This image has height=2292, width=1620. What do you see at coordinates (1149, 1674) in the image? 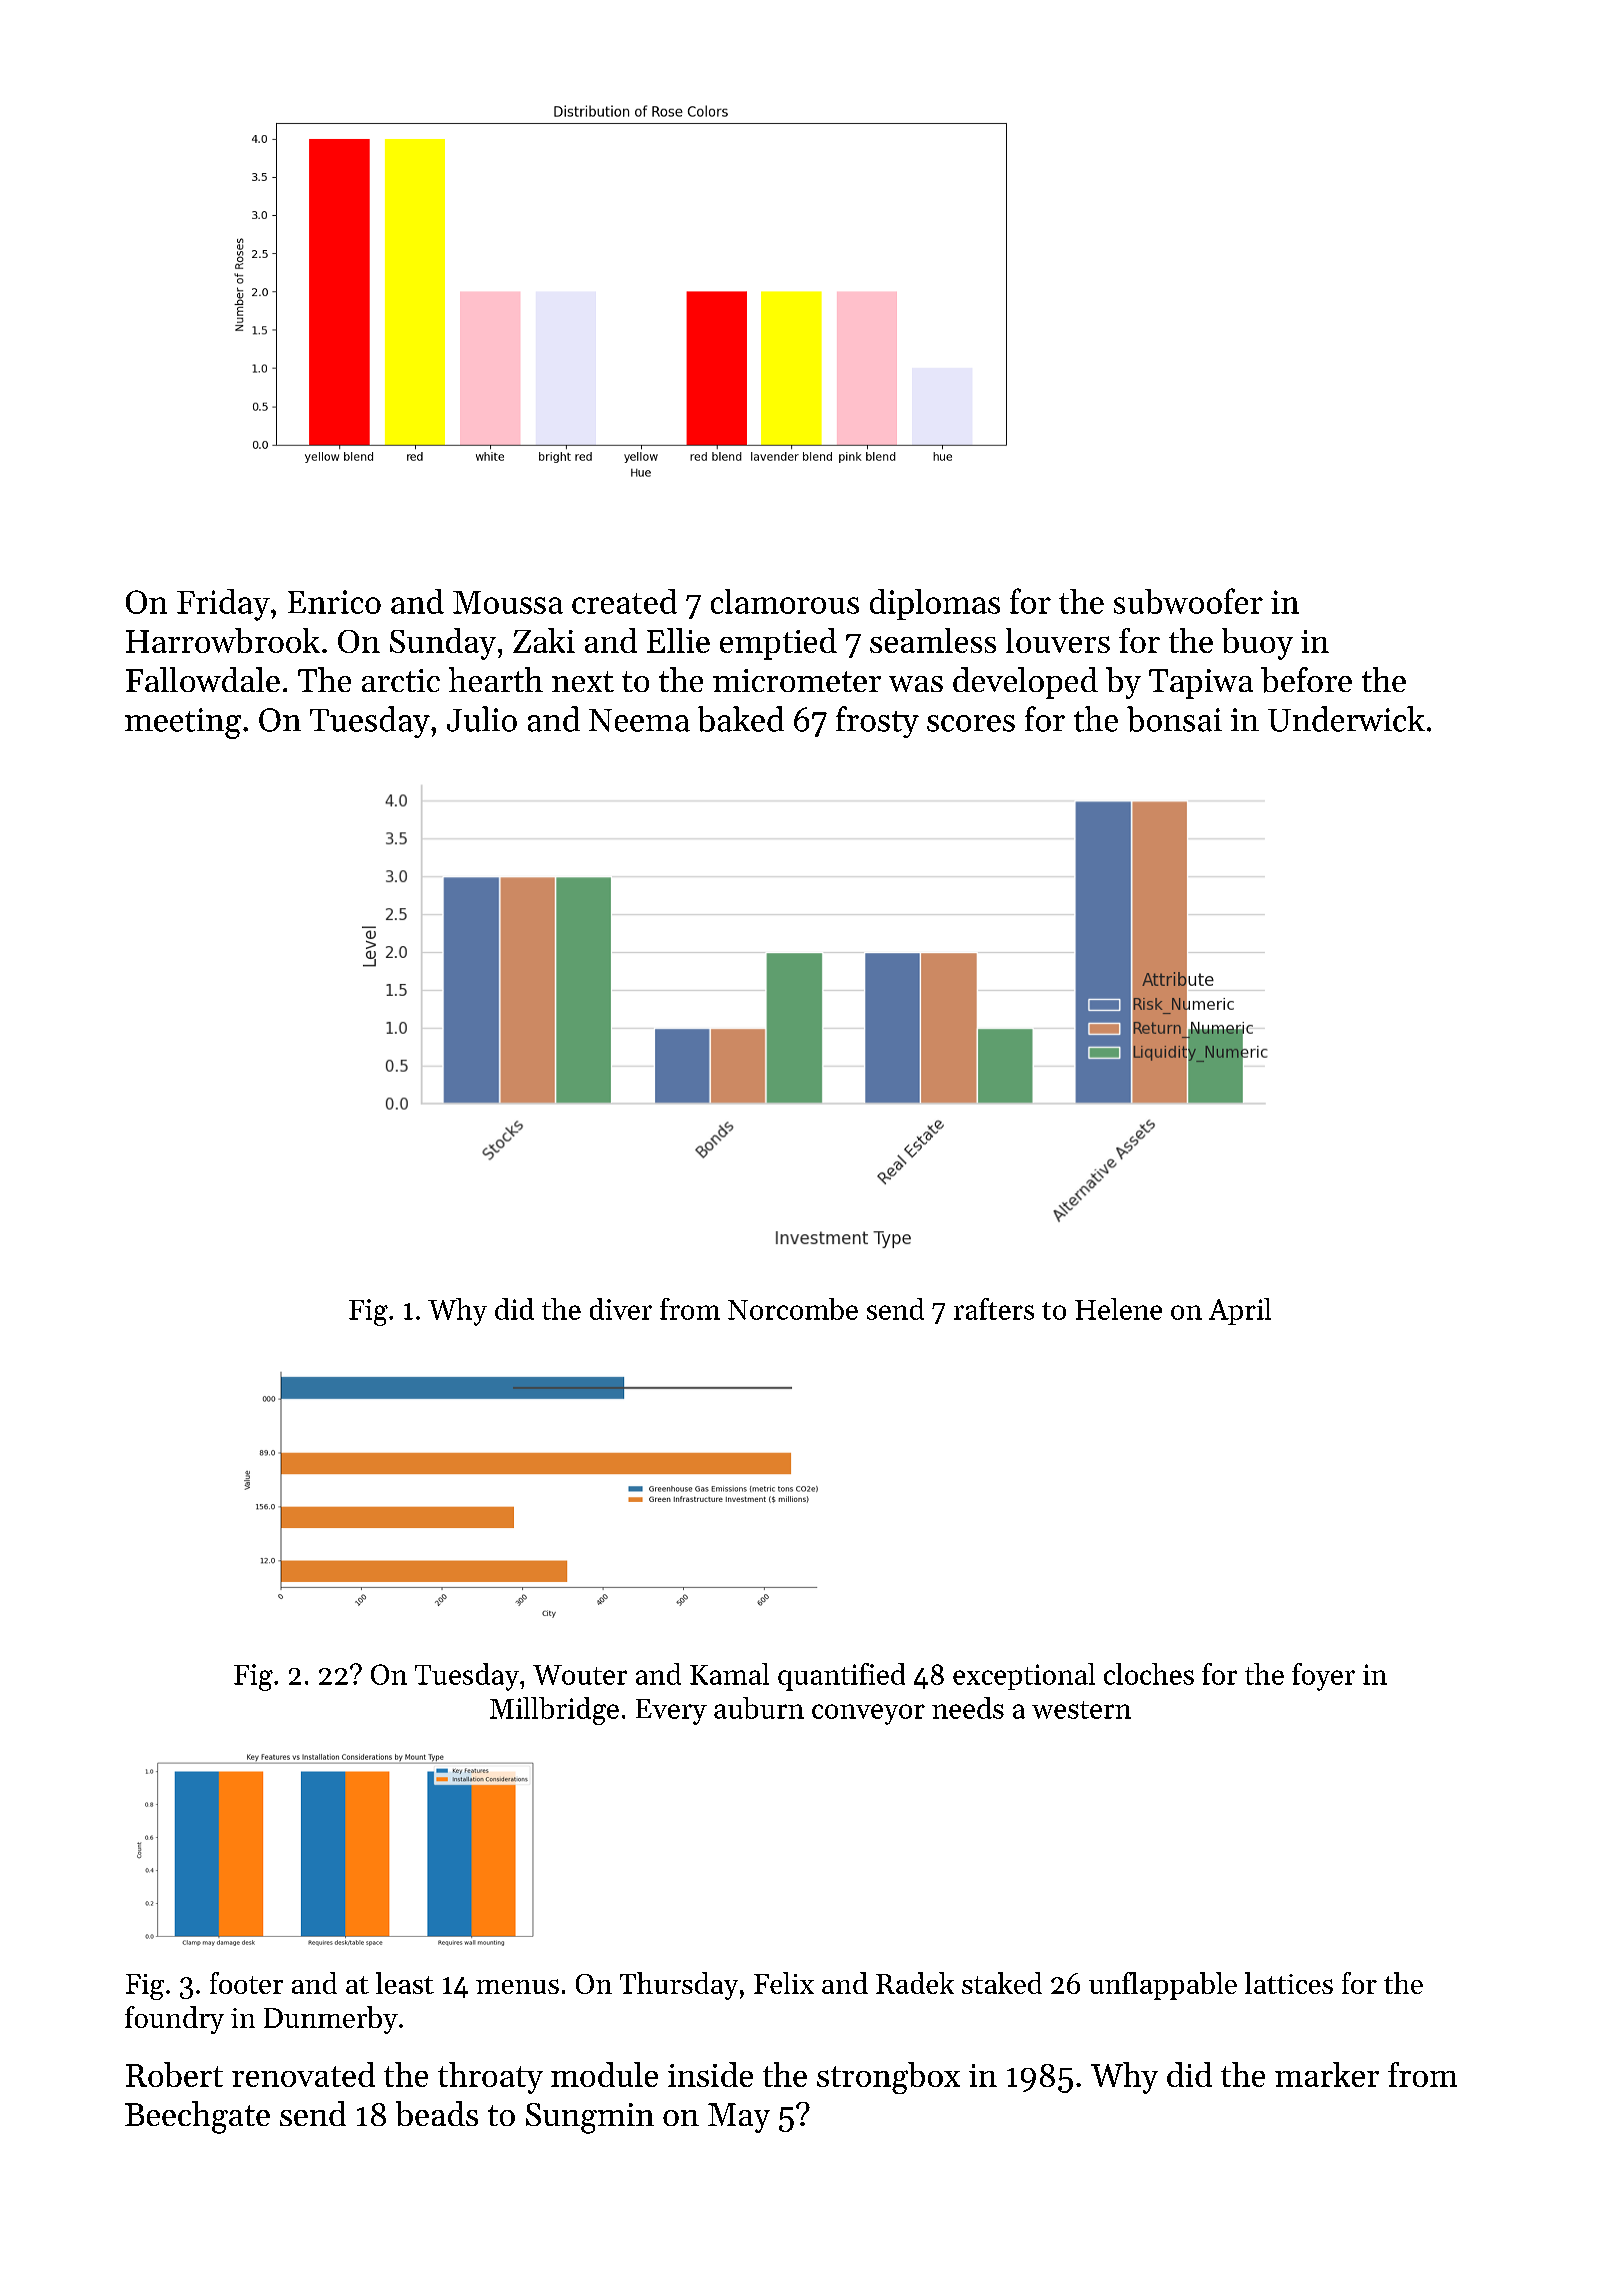
I see `cloches` at bounding box center [1149, 1674].
